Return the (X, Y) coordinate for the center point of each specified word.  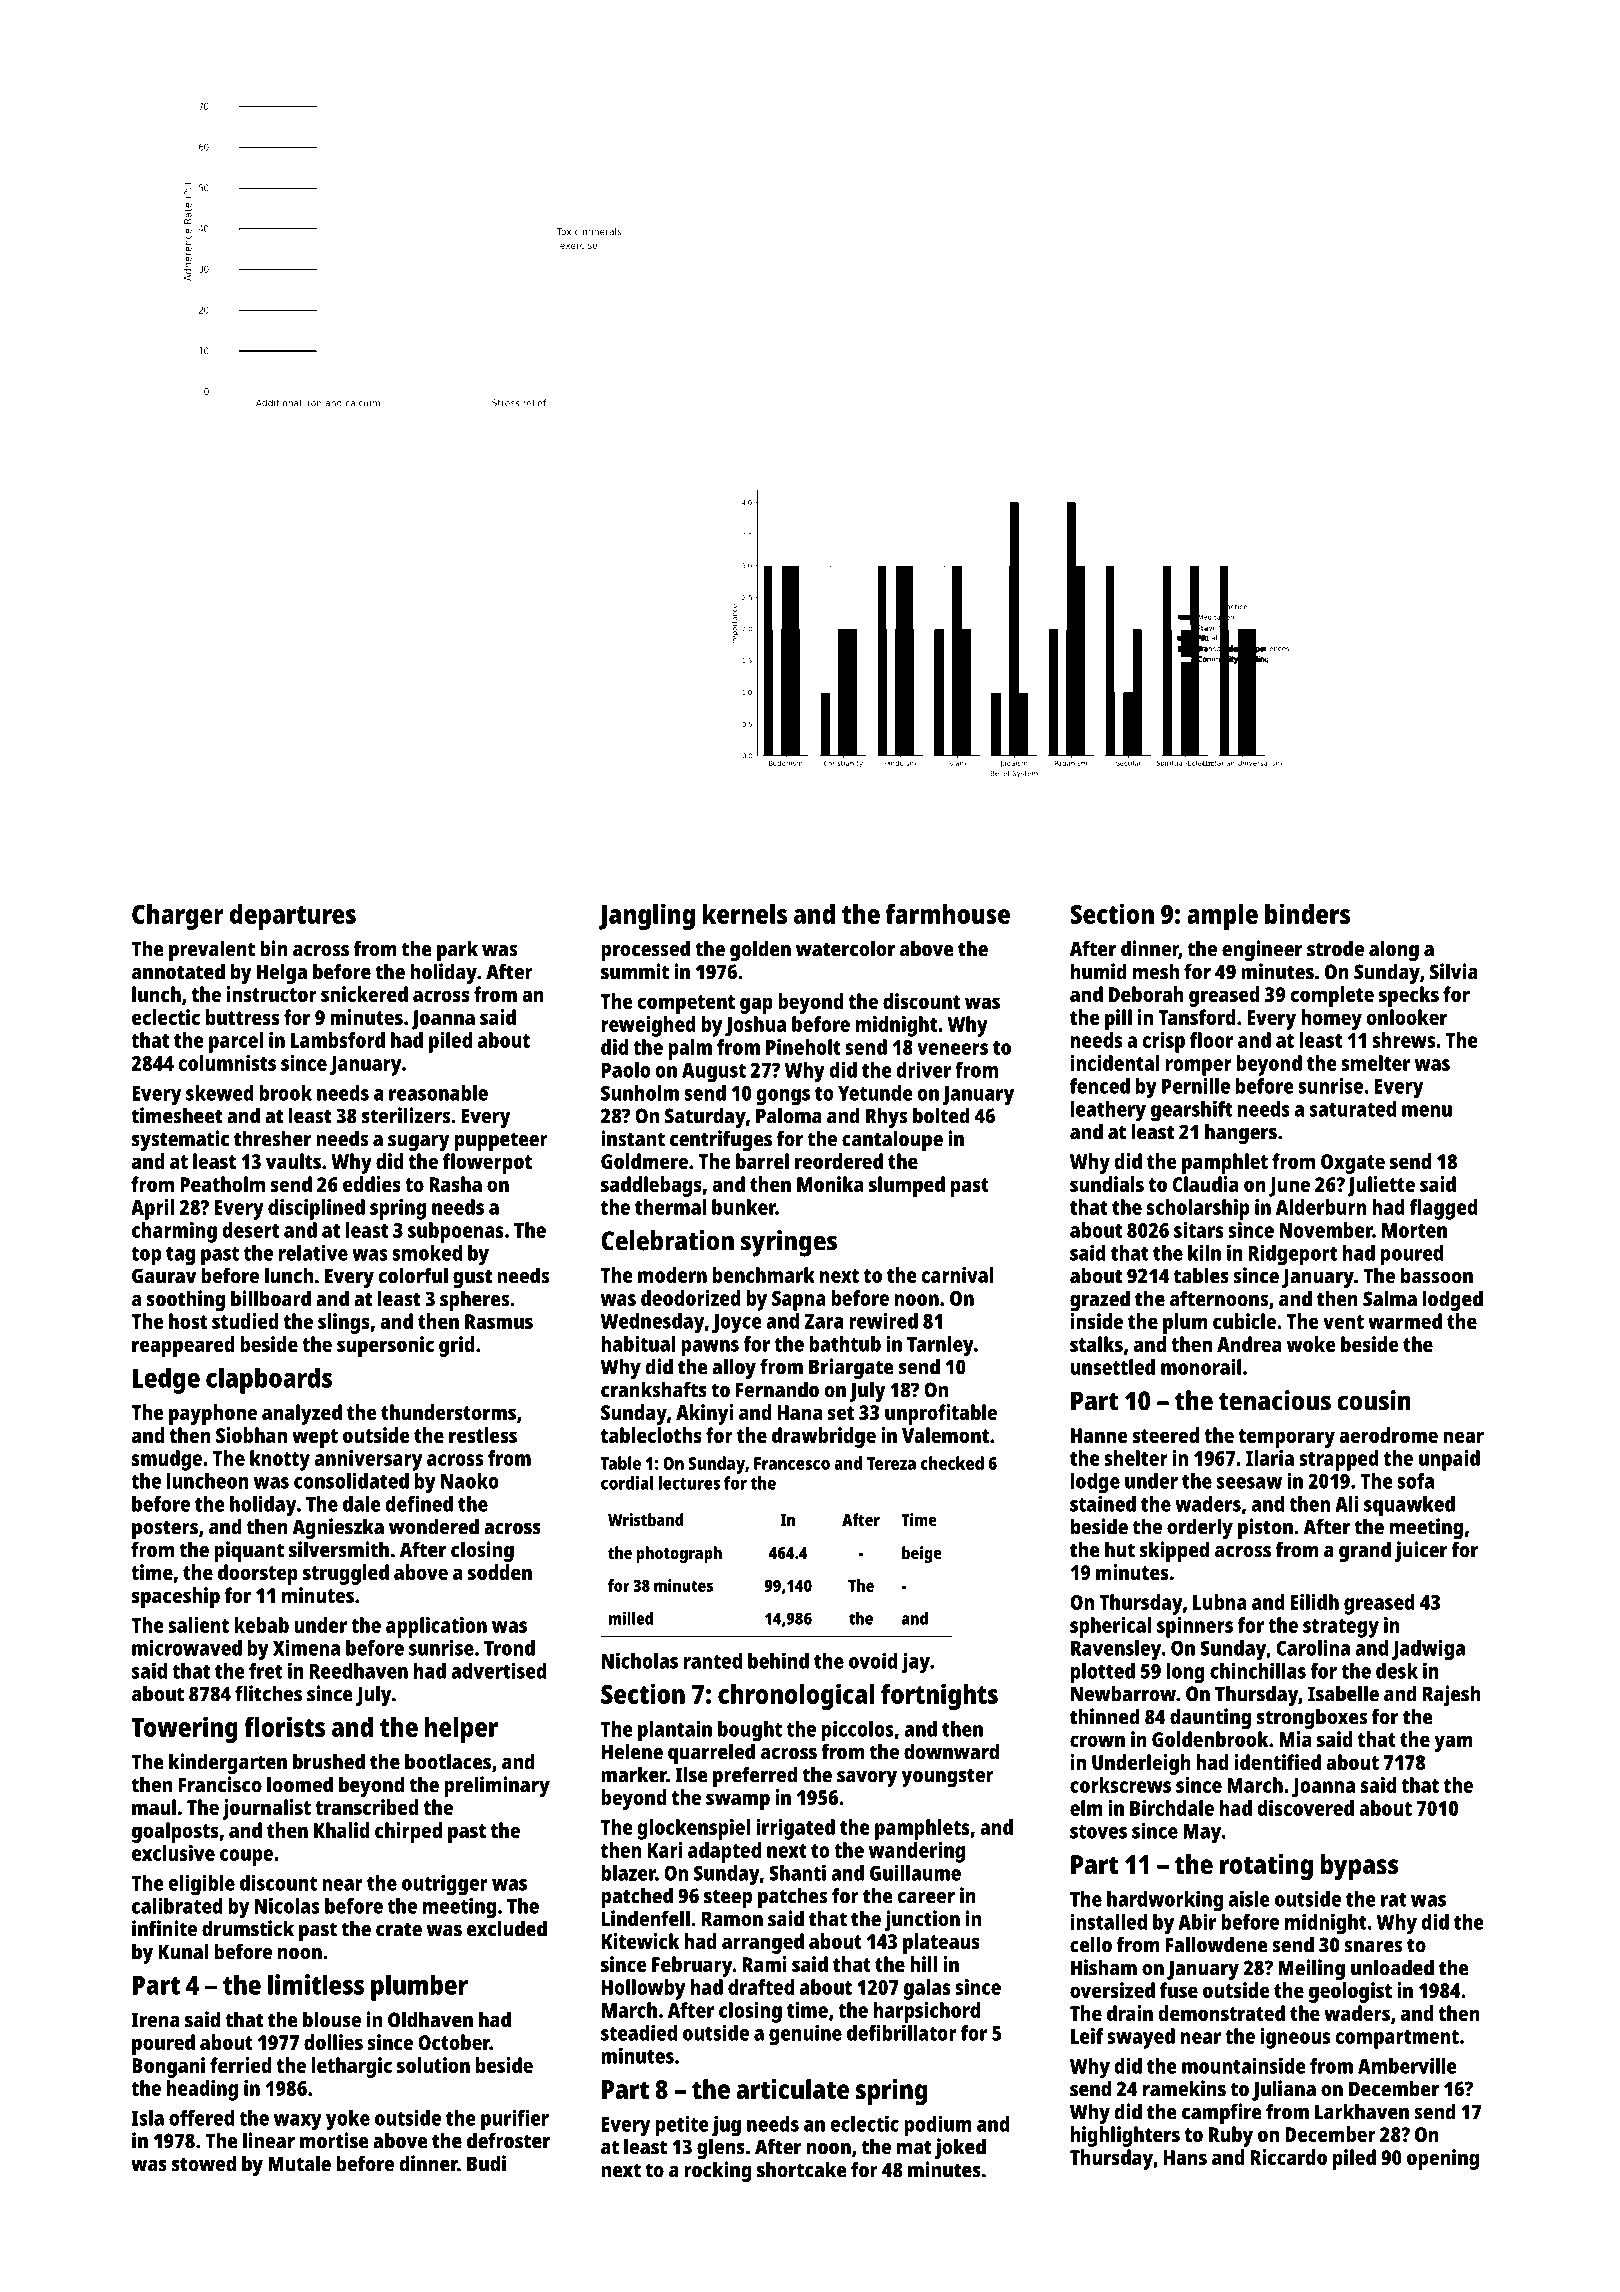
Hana (800, 1412)
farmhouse (948, 914)
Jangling (647, 916)
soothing (186, 1300)
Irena (156, 2020)
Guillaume (915, 1872)
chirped (408, 1832)
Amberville (1407, 2065)
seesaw (1249, 1483)
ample (1222, 917)
